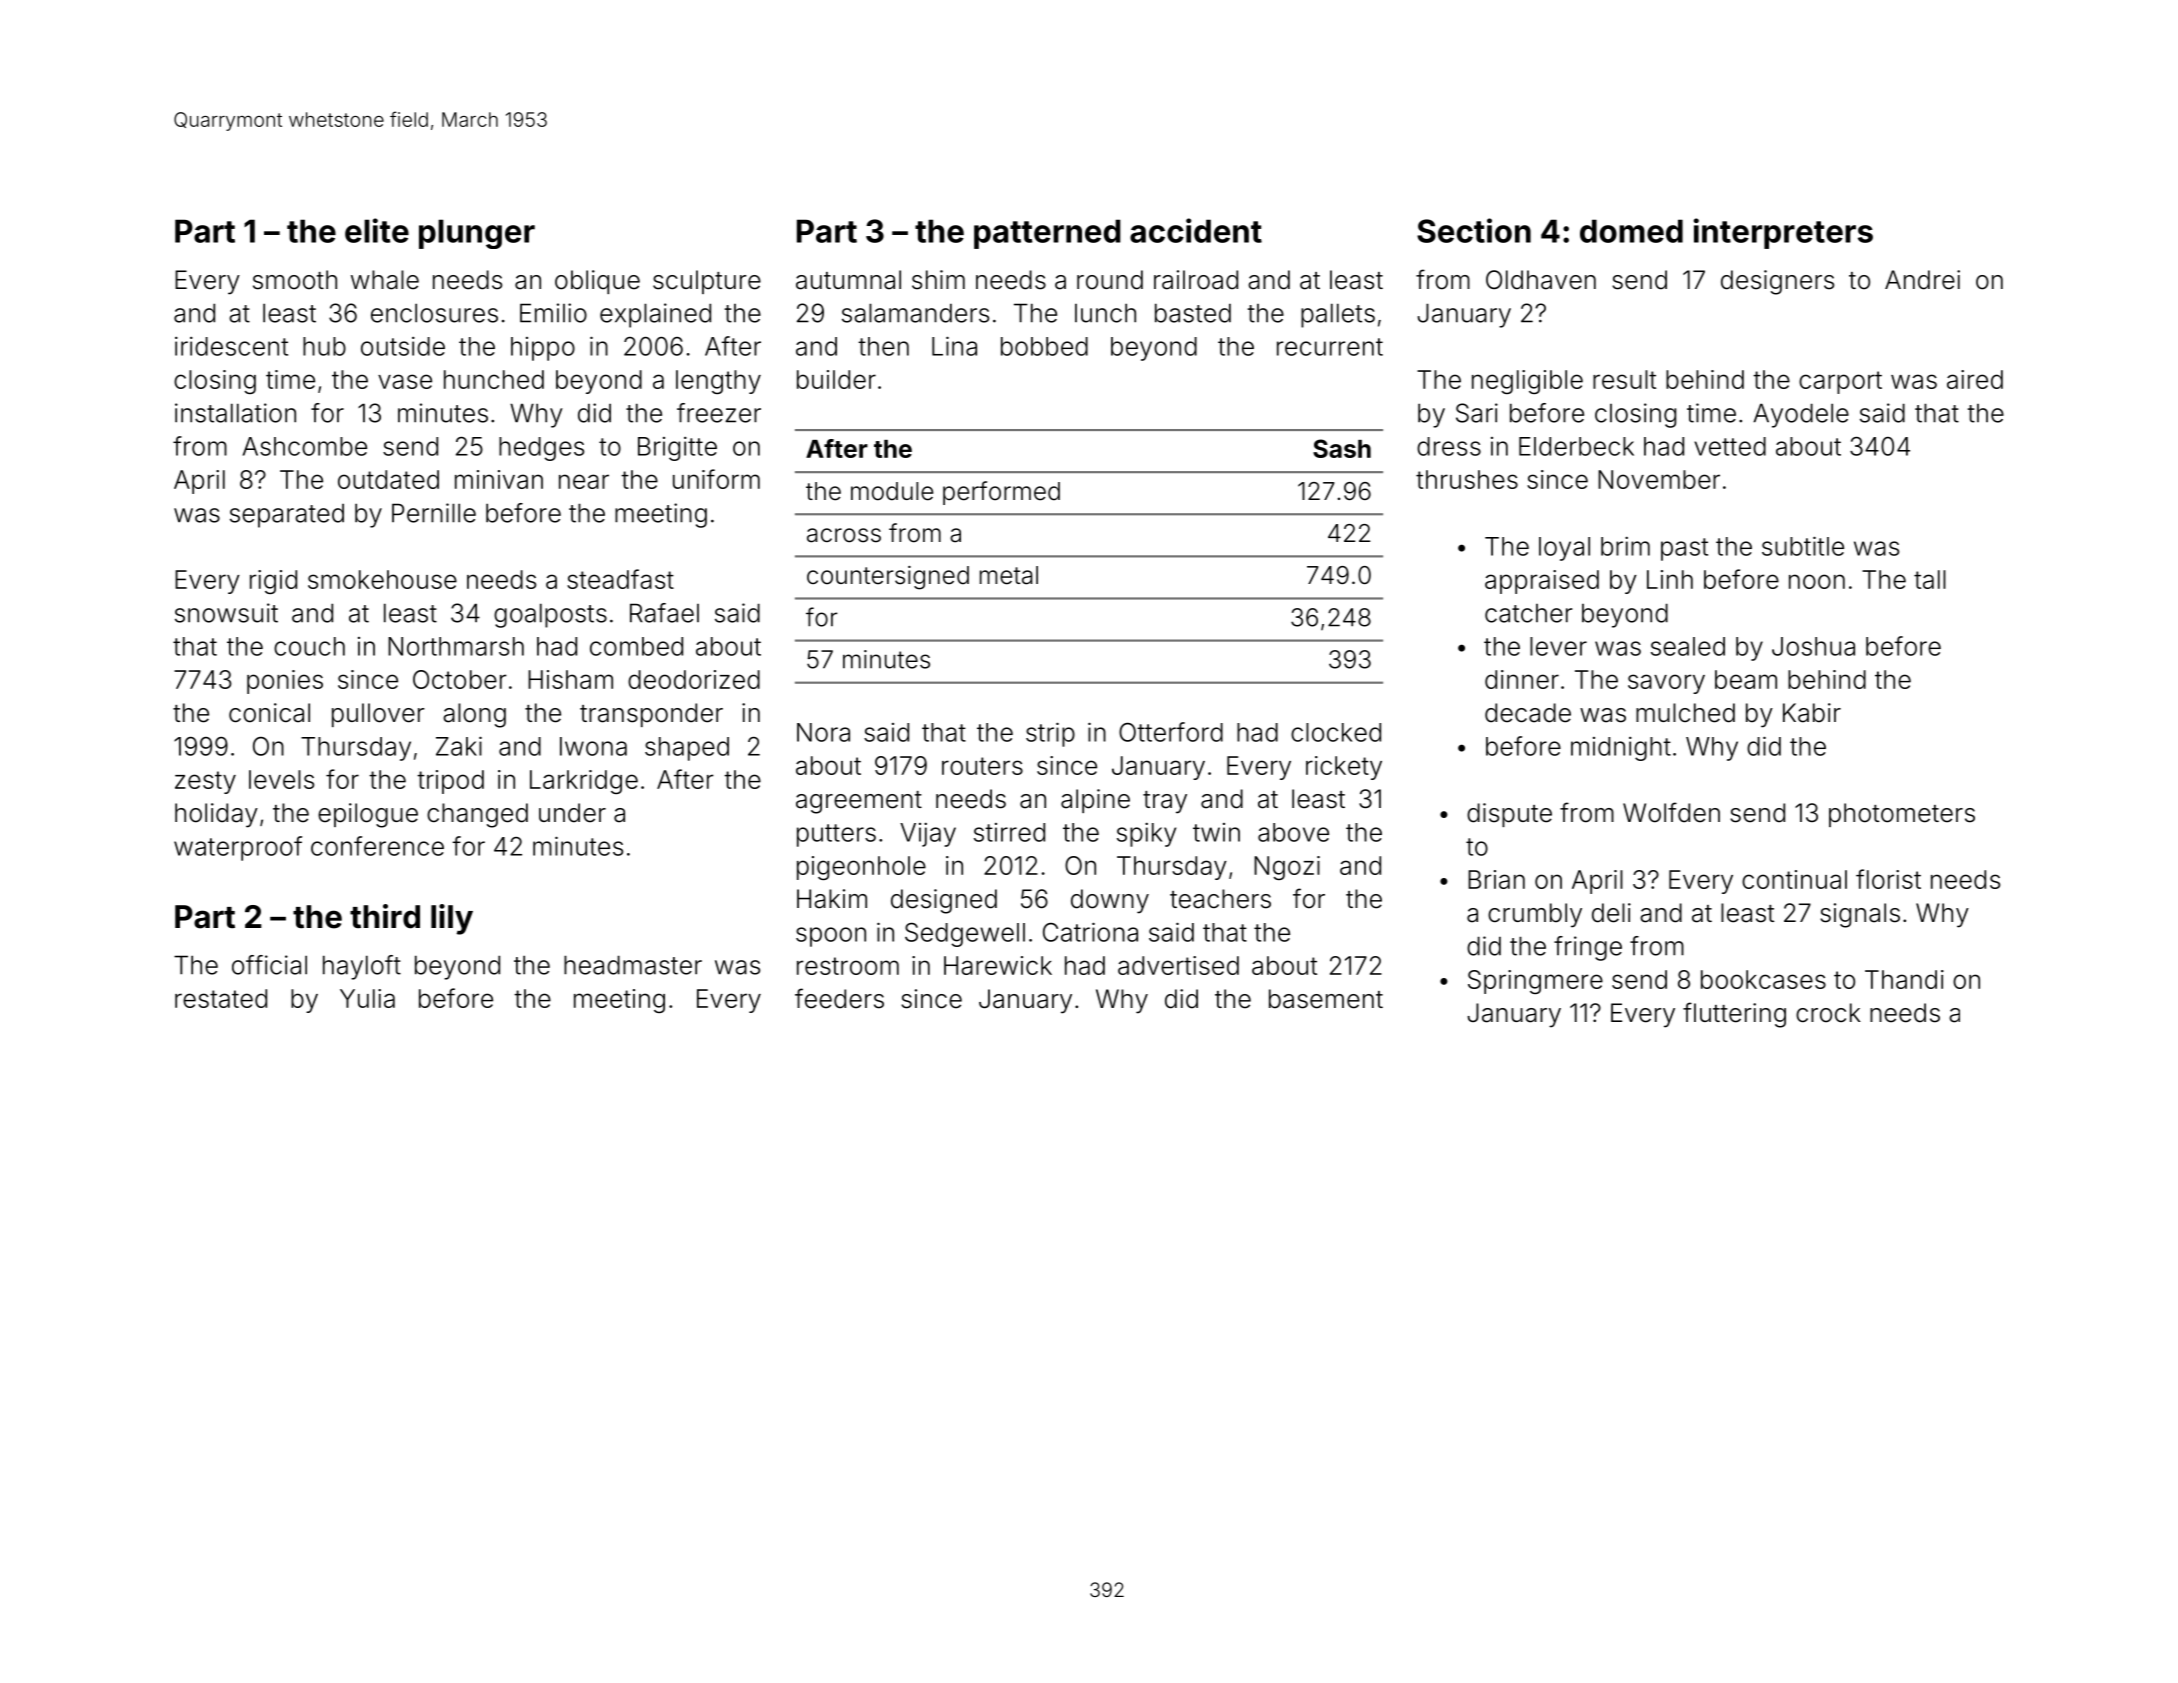  What do you see at coordinates (541, 449) in the screenshot?
I see `hedges` at bounding box center [541, 449].
